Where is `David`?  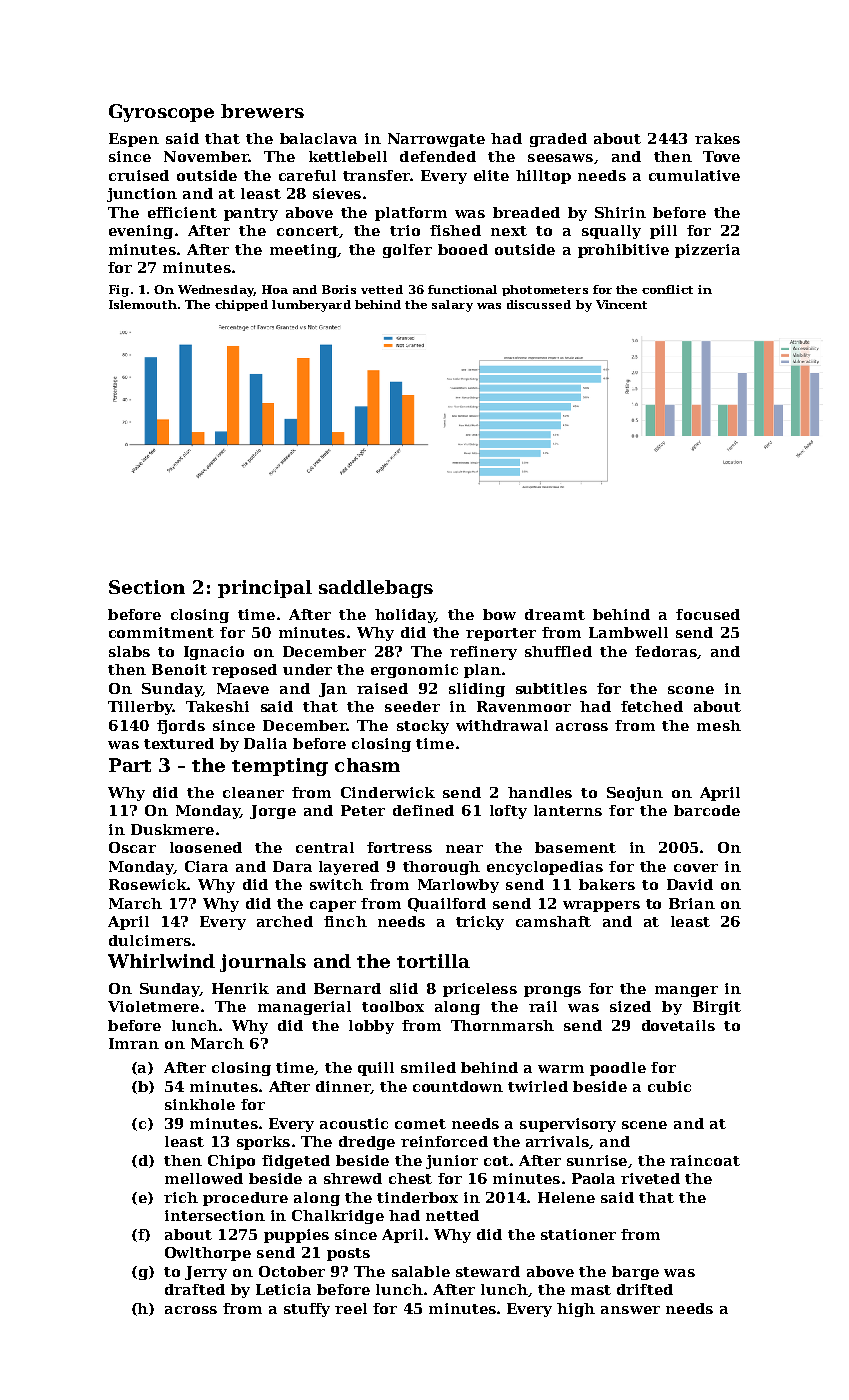
David is located at coordinates (690, 884).
